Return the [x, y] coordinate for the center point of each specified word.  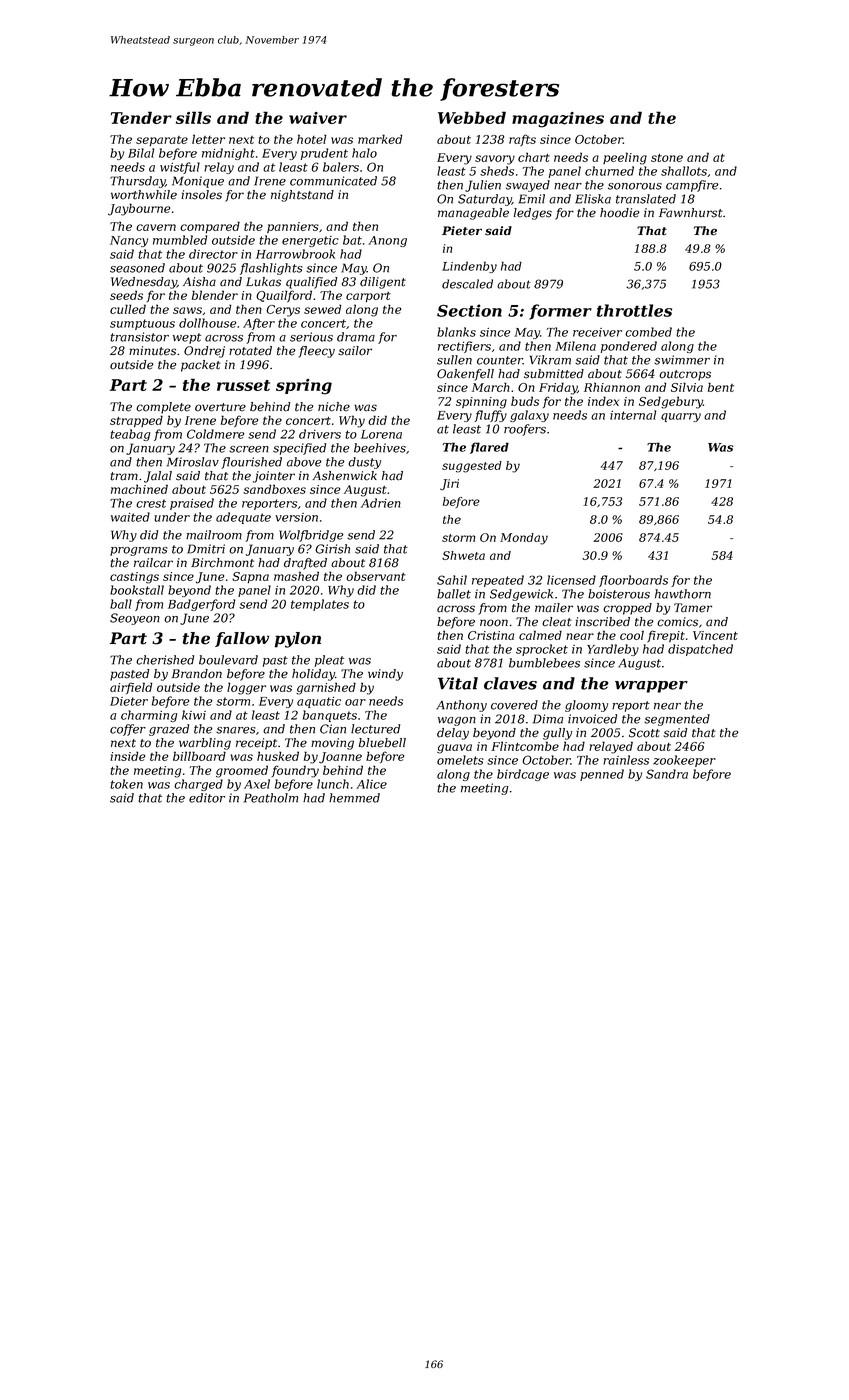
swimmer [682, 360]
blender [215, 295]
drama [356, 337]
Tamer [693, 608]
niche [334, 407]
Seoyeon [135, 619]
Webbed [472, 117]
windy [385, 675]
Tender [141, 117]
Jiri [449, 484]
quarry [681, 417]
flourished [251, 463]
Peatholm [271, 798]
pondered [629, 347]
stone [667, 158]
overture [220, 407]
